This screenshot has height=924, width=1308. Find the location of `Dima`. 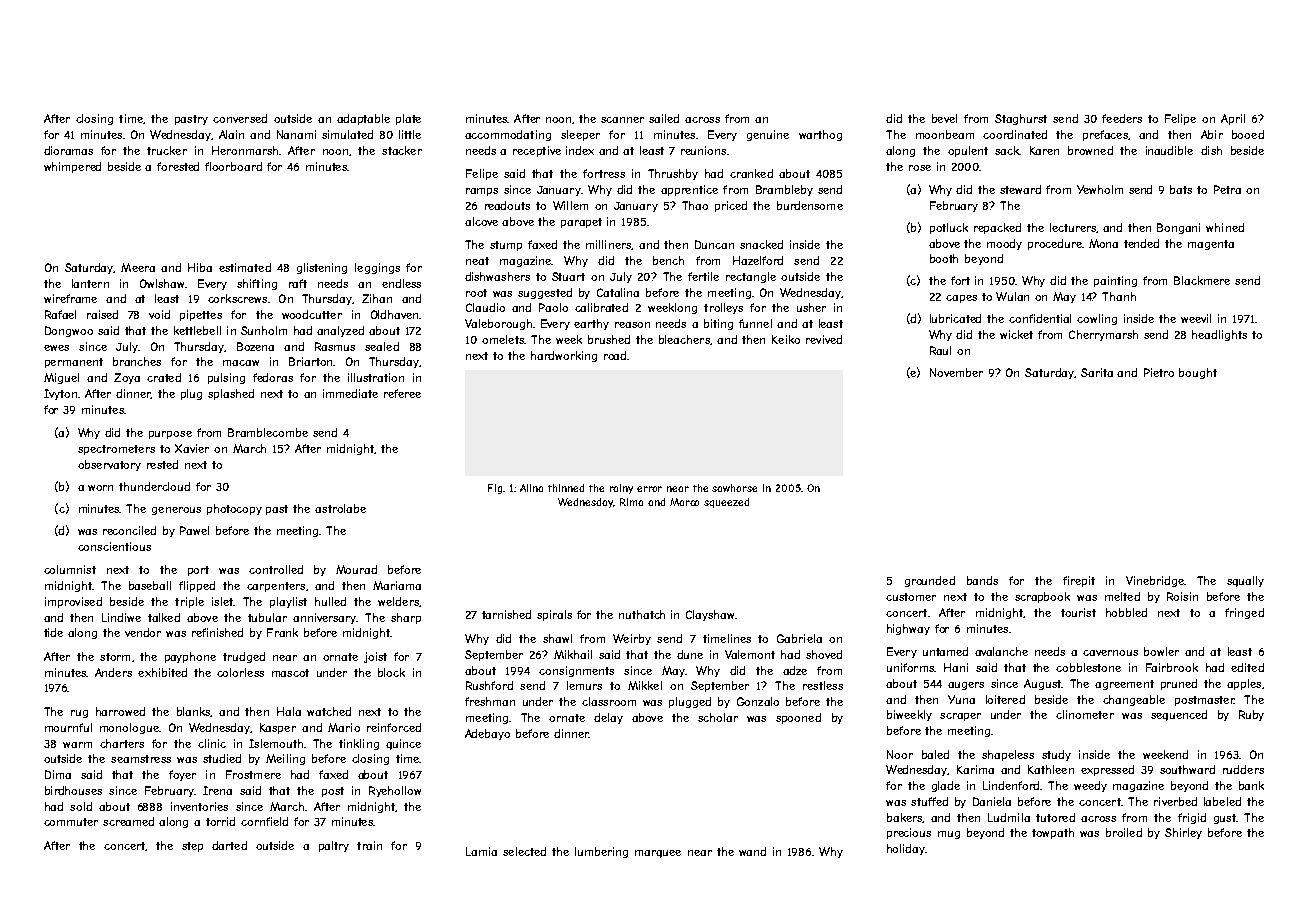

Dima is located at coordinates (58, 774).
